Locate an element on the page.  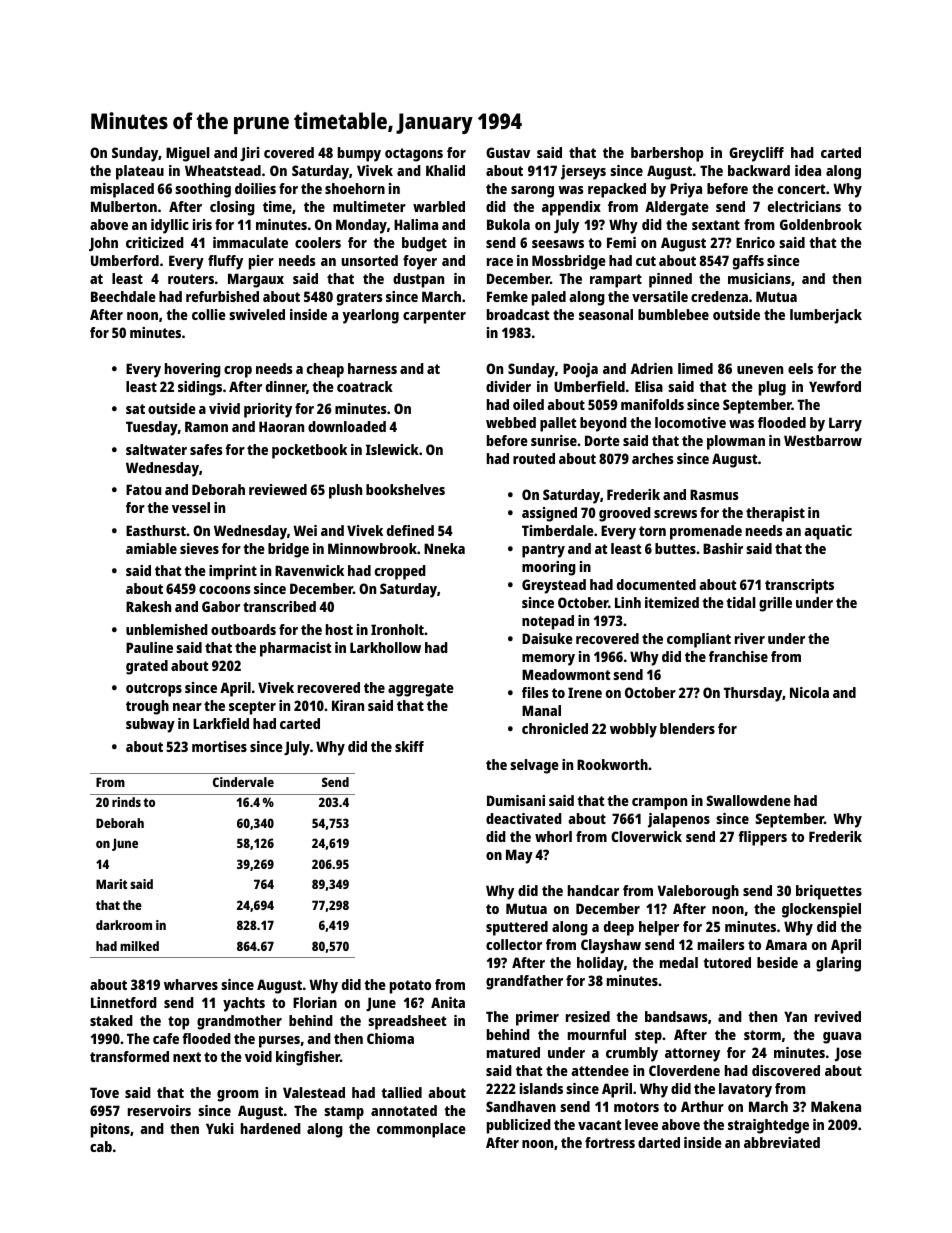
musicians is located at coordinates (759, 278).
